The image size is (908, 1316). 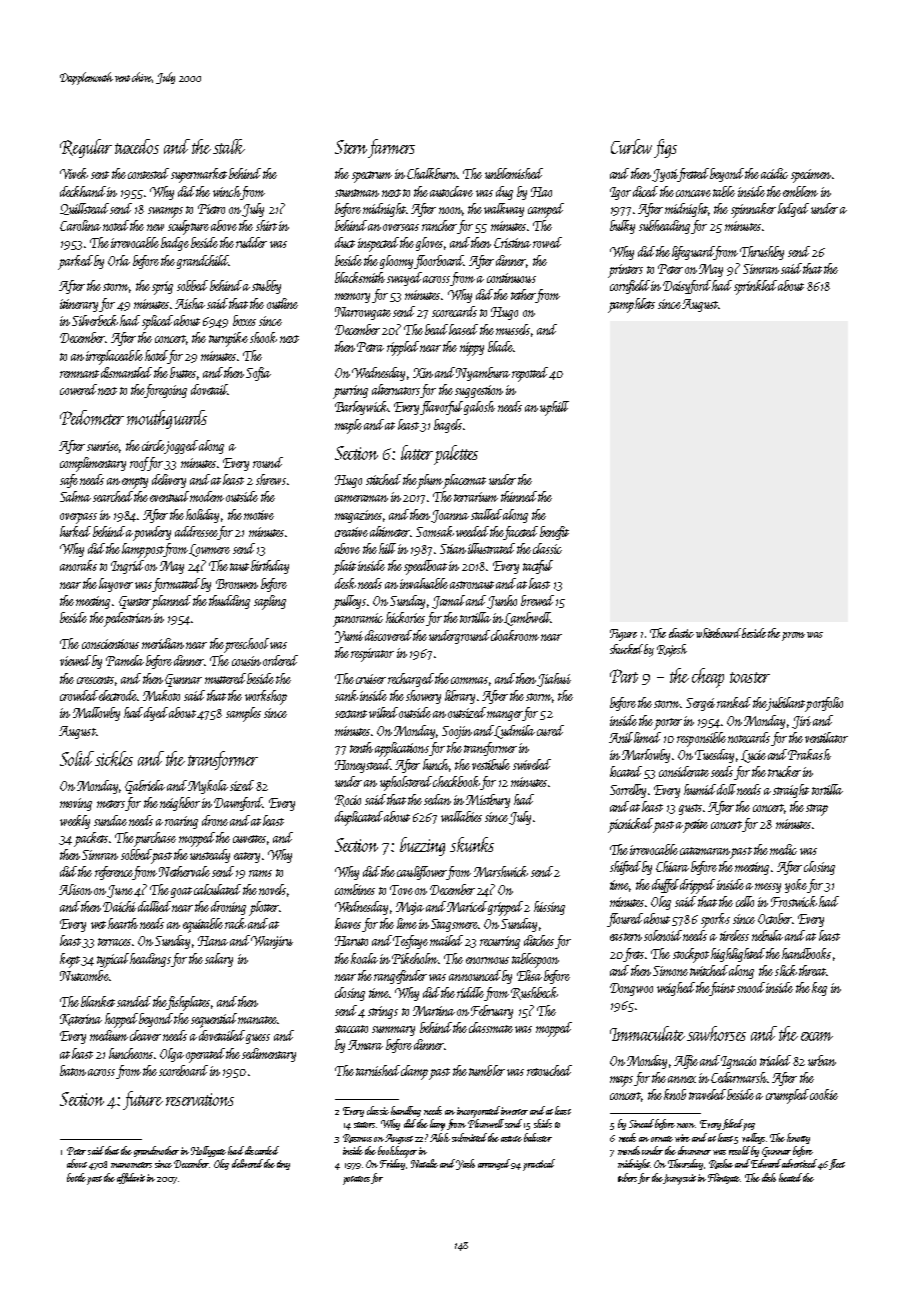 What do you see at coordinates (811, 176) in the page?
I see `specimen` at bounding box center [811, 176].
